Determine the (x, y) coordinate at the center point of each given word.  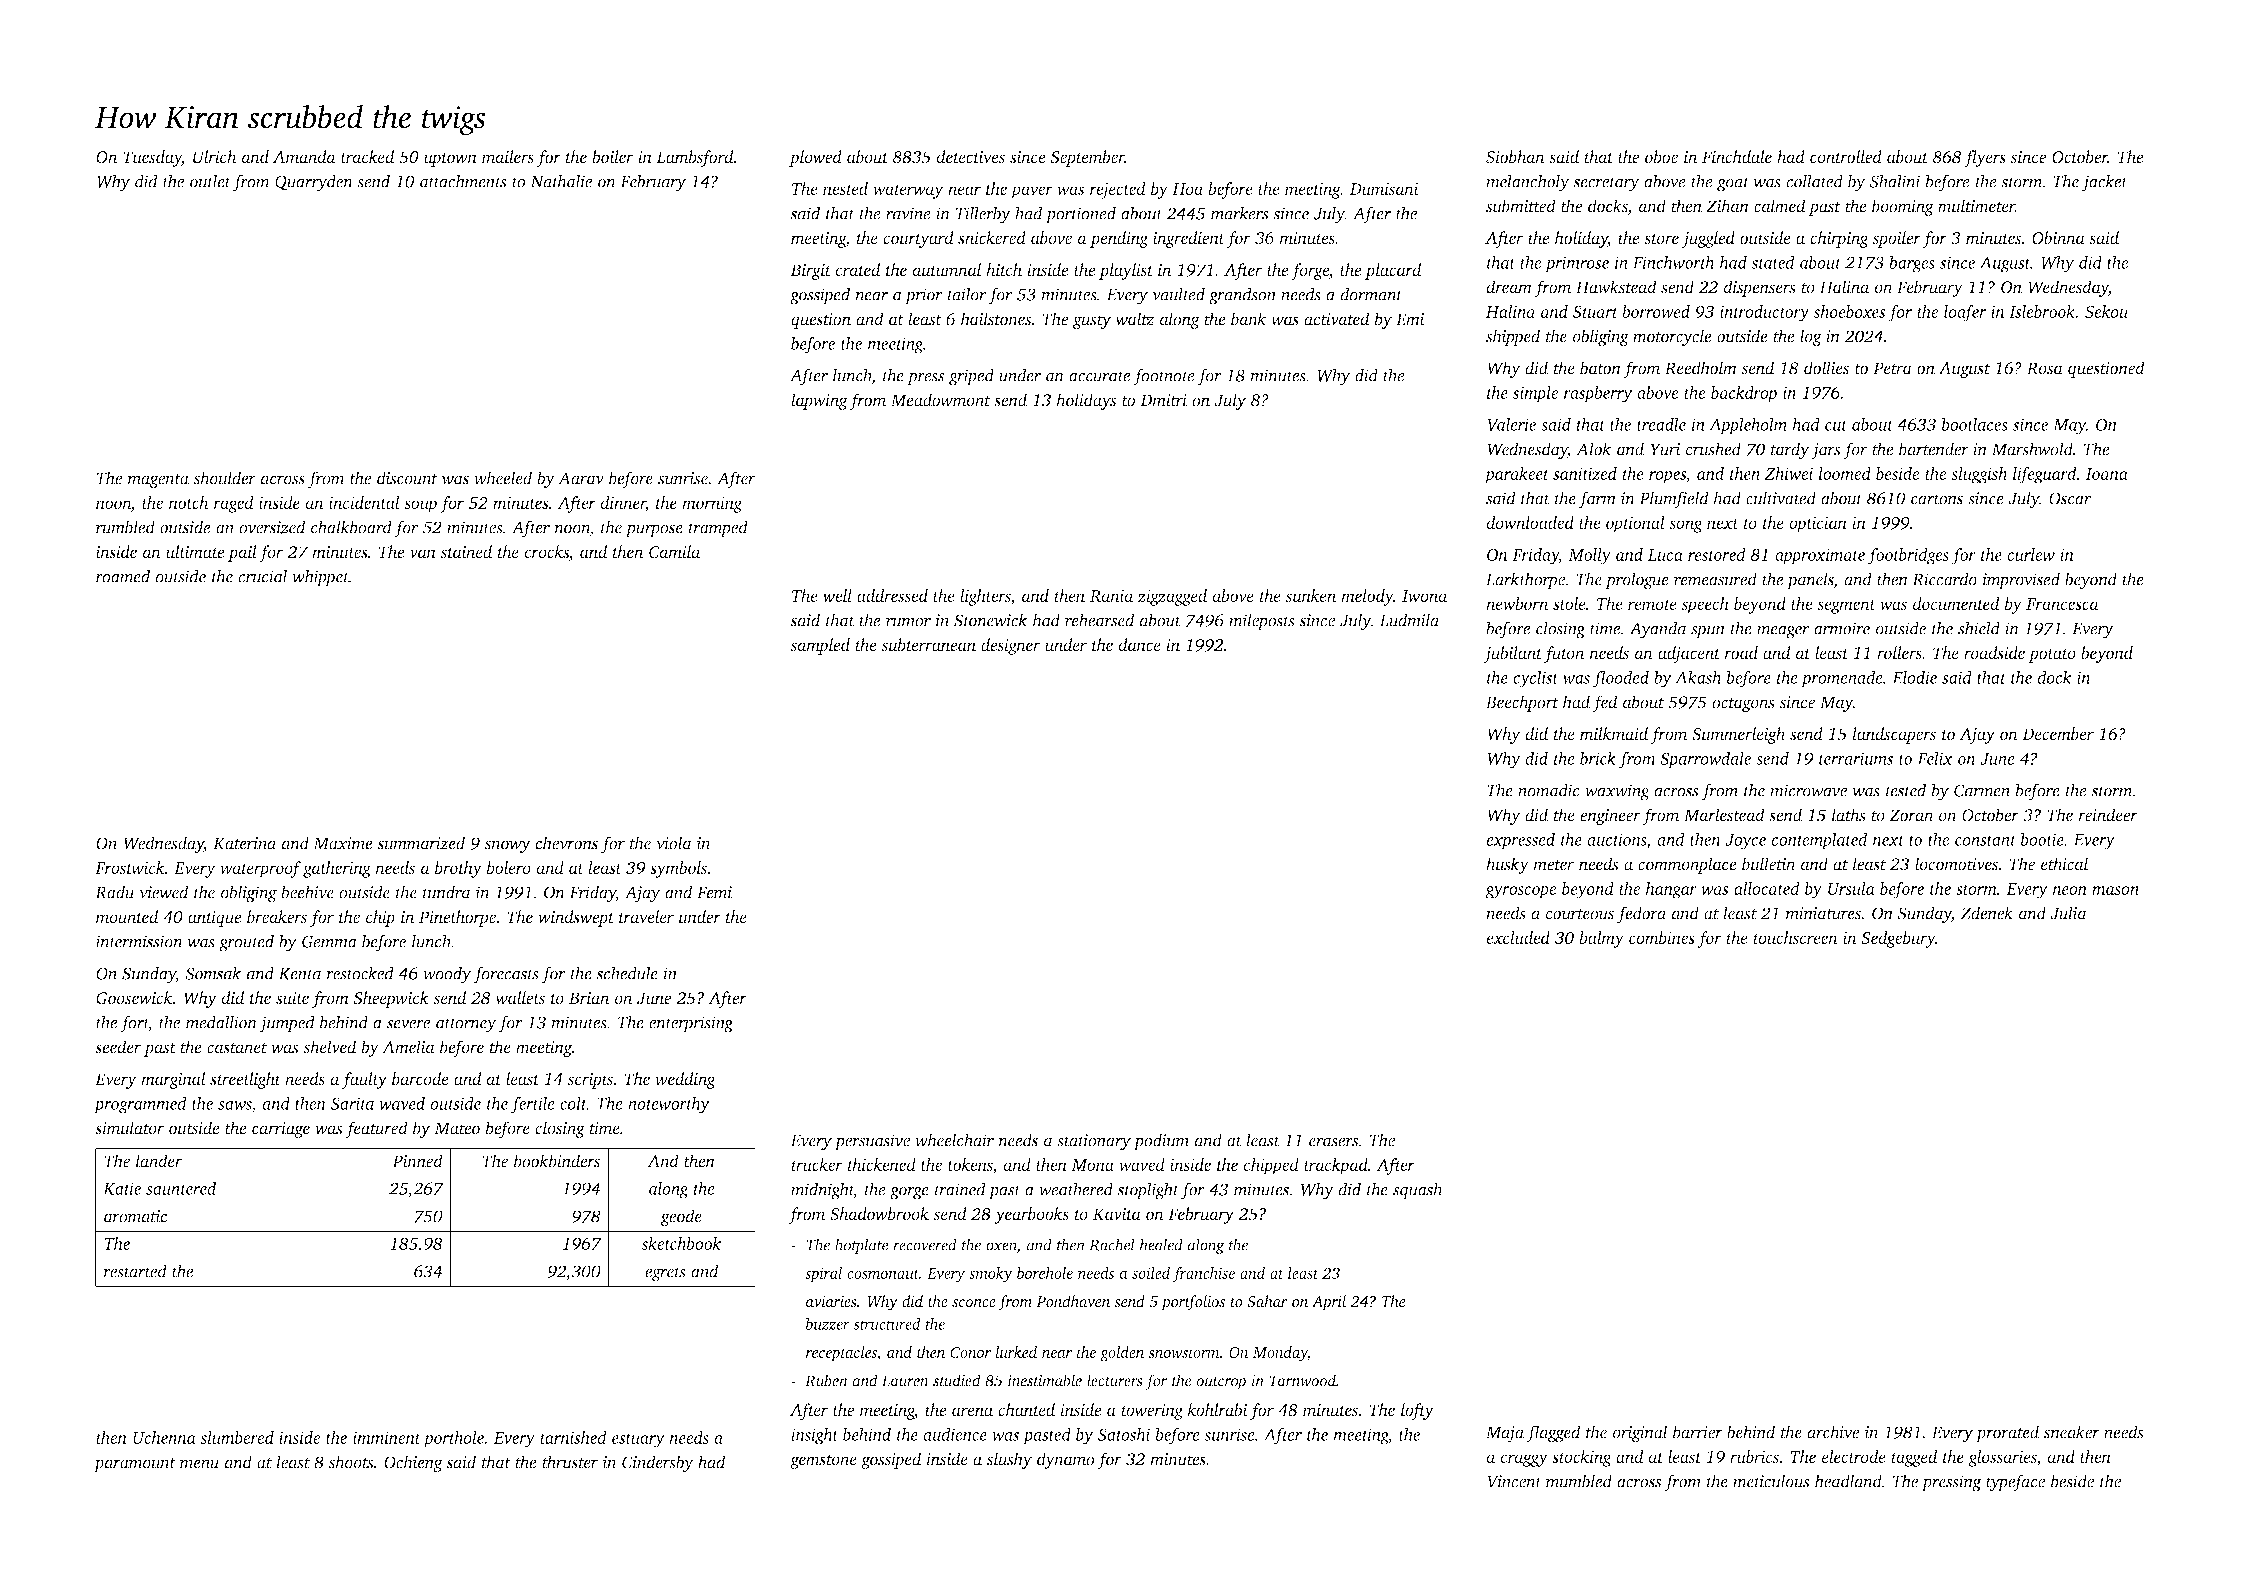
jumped (287, 1024)
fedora (1641, 914)
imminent (387, 1437)
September (1087, 158)
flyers (1985, 158)
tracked (367, 156)
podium (1161, 1141)
